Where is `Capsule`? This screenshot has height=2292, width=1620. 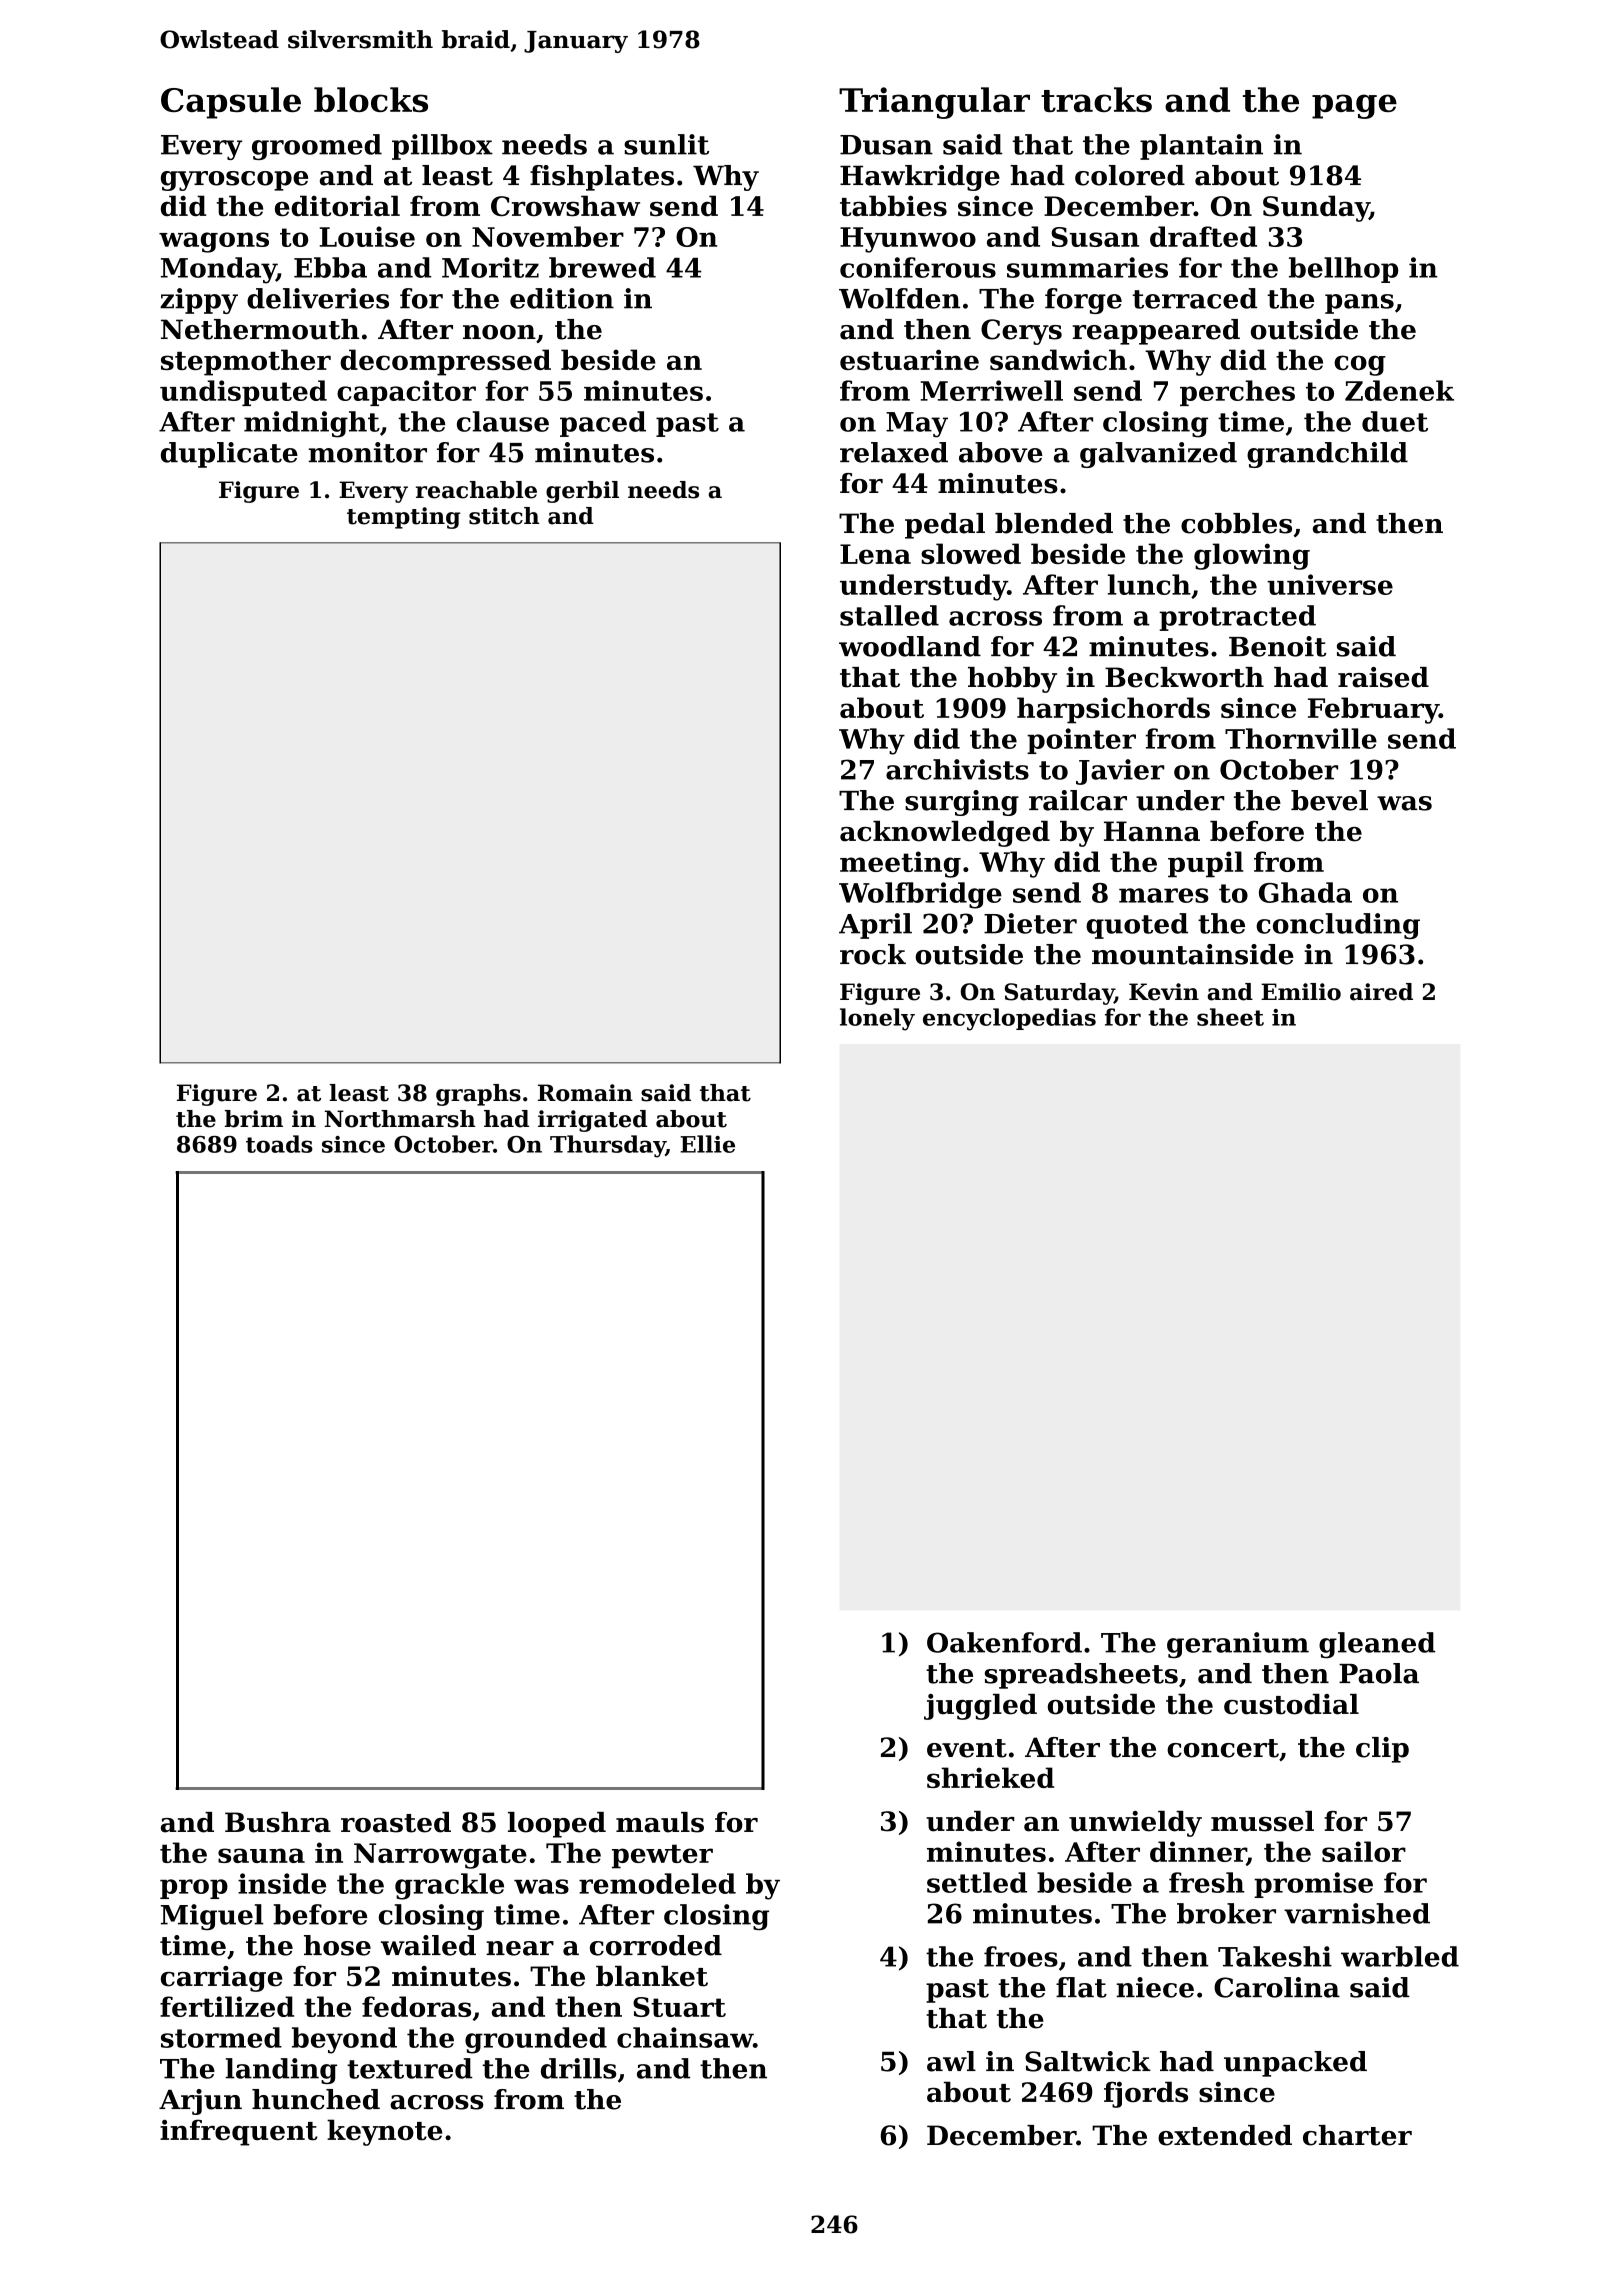
Capsule is located at coordinates (231, 103).
